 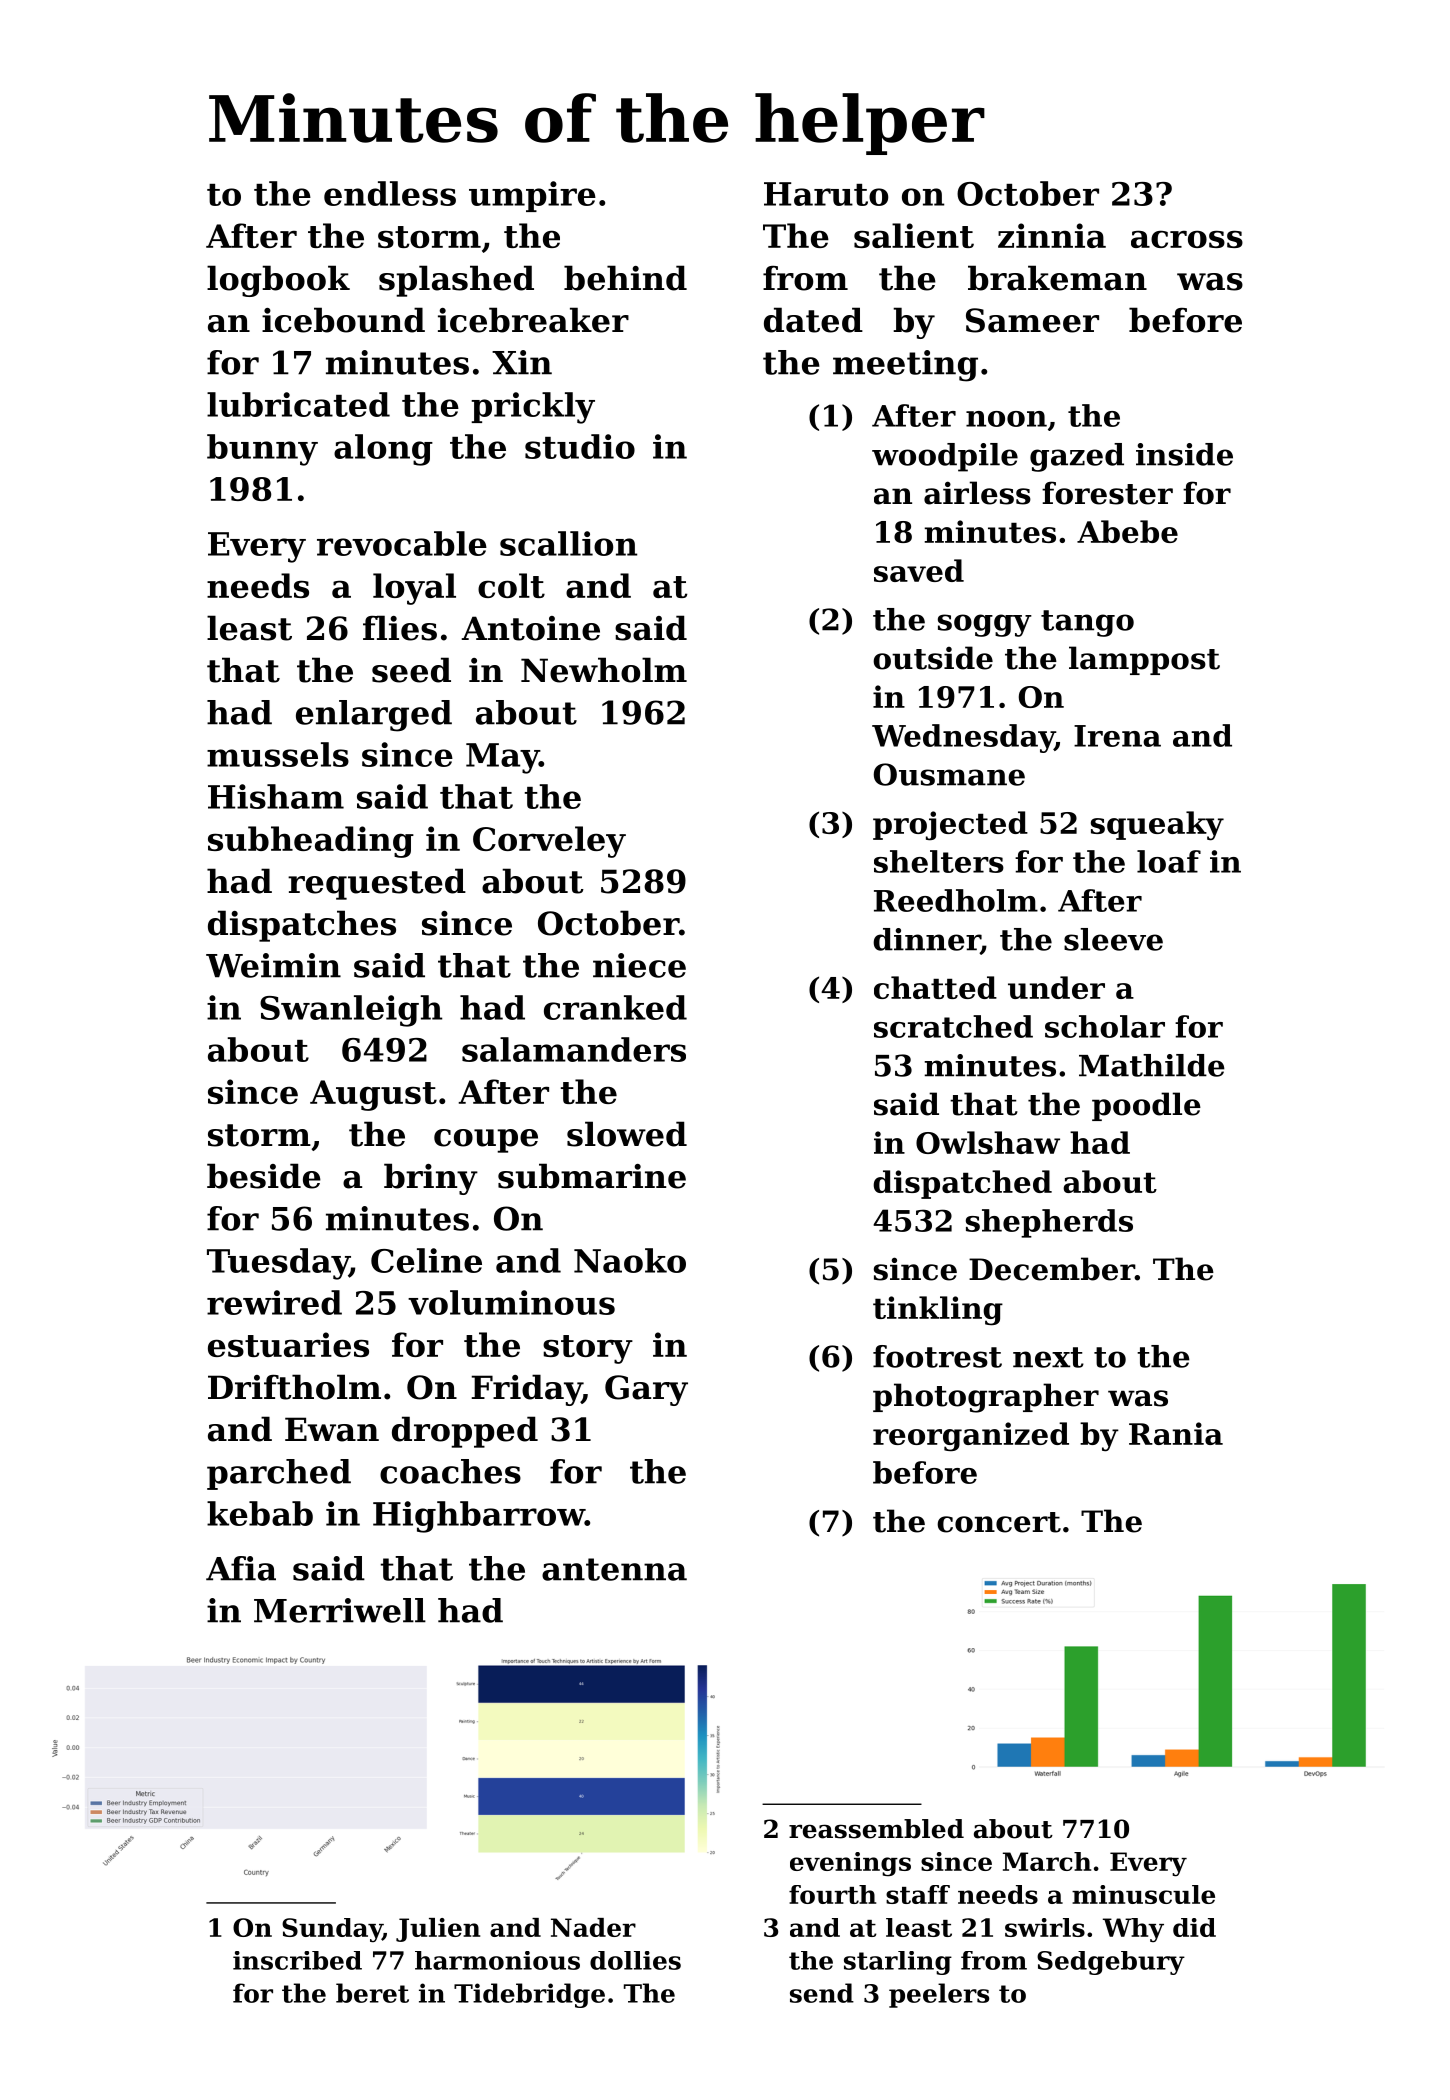 I want to click on minuscule, so click(x=1143, y=1894).
